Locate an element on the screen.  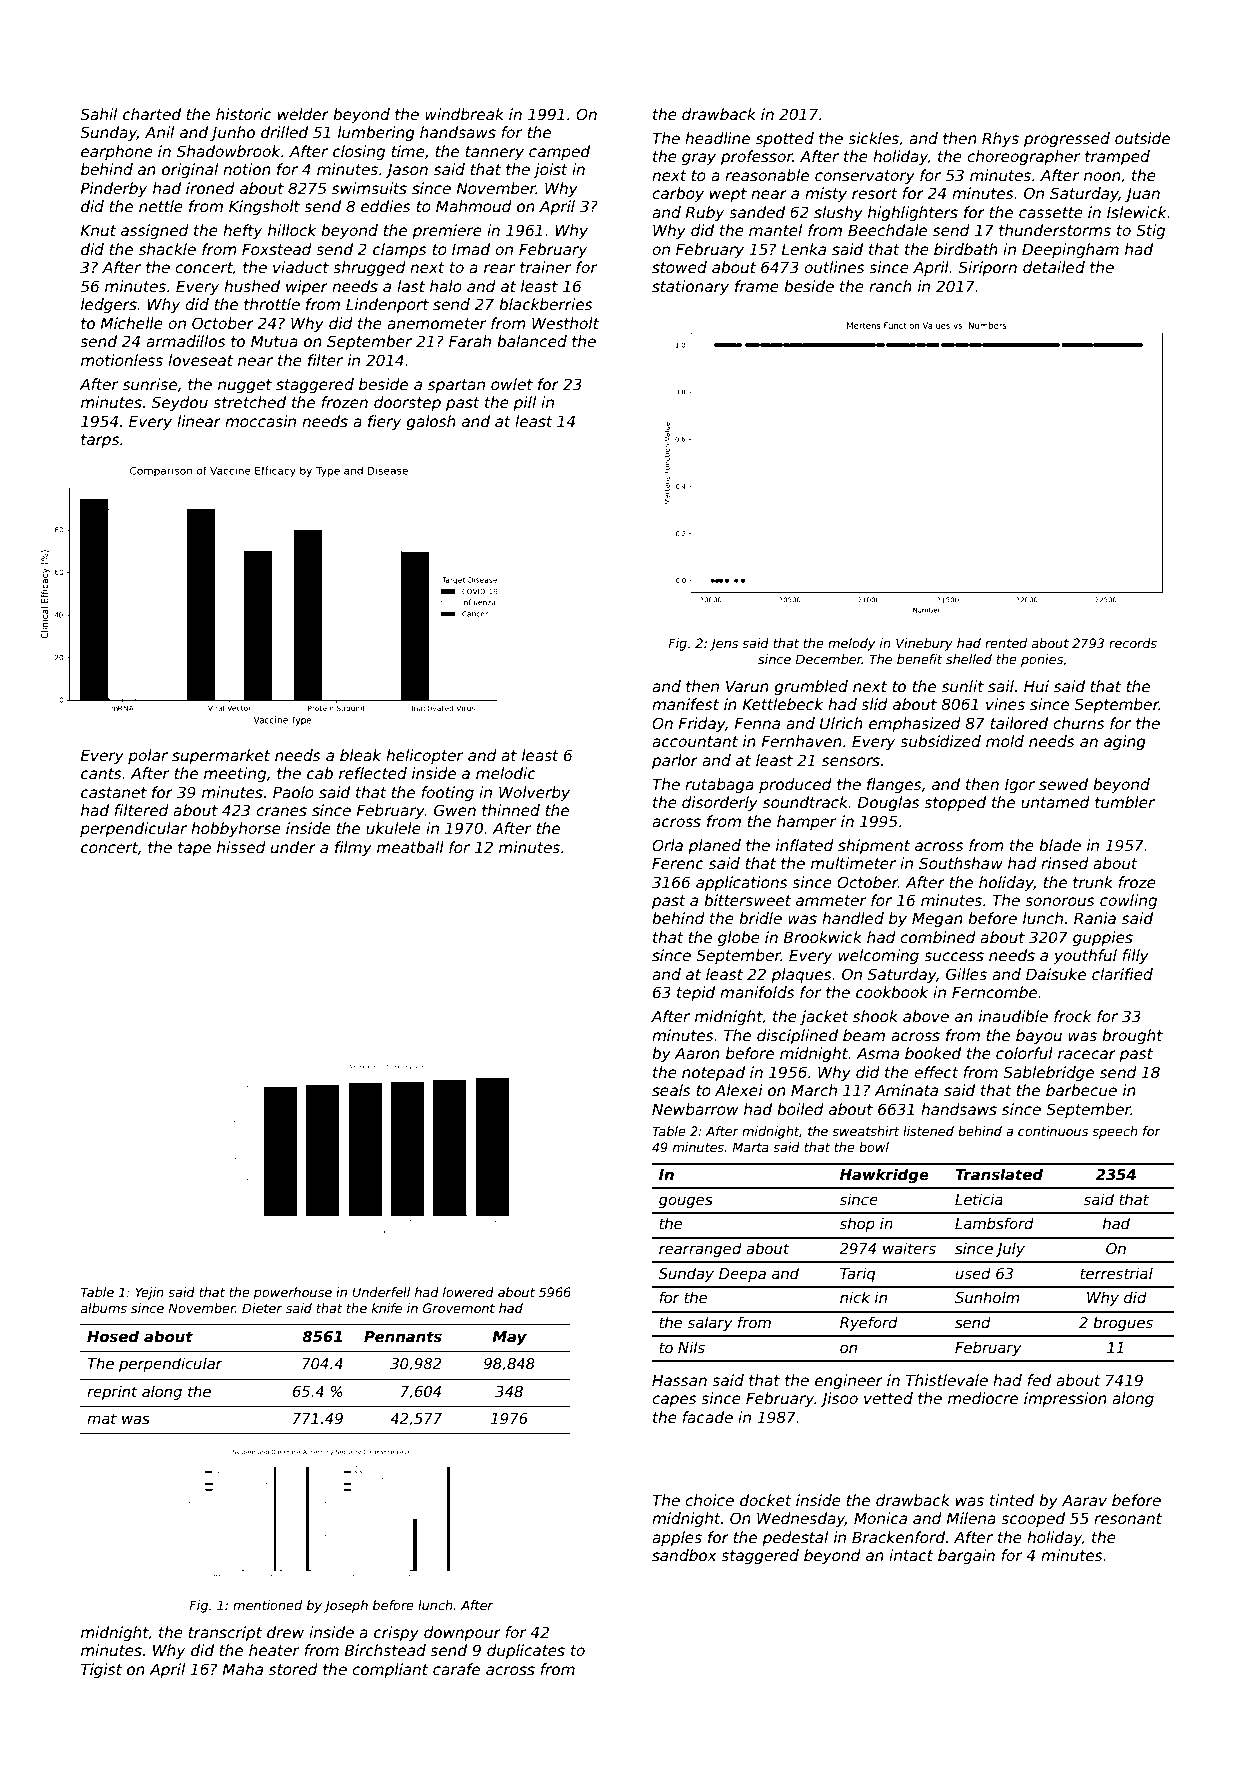
cassette is located at coordinates (1051, 212).
